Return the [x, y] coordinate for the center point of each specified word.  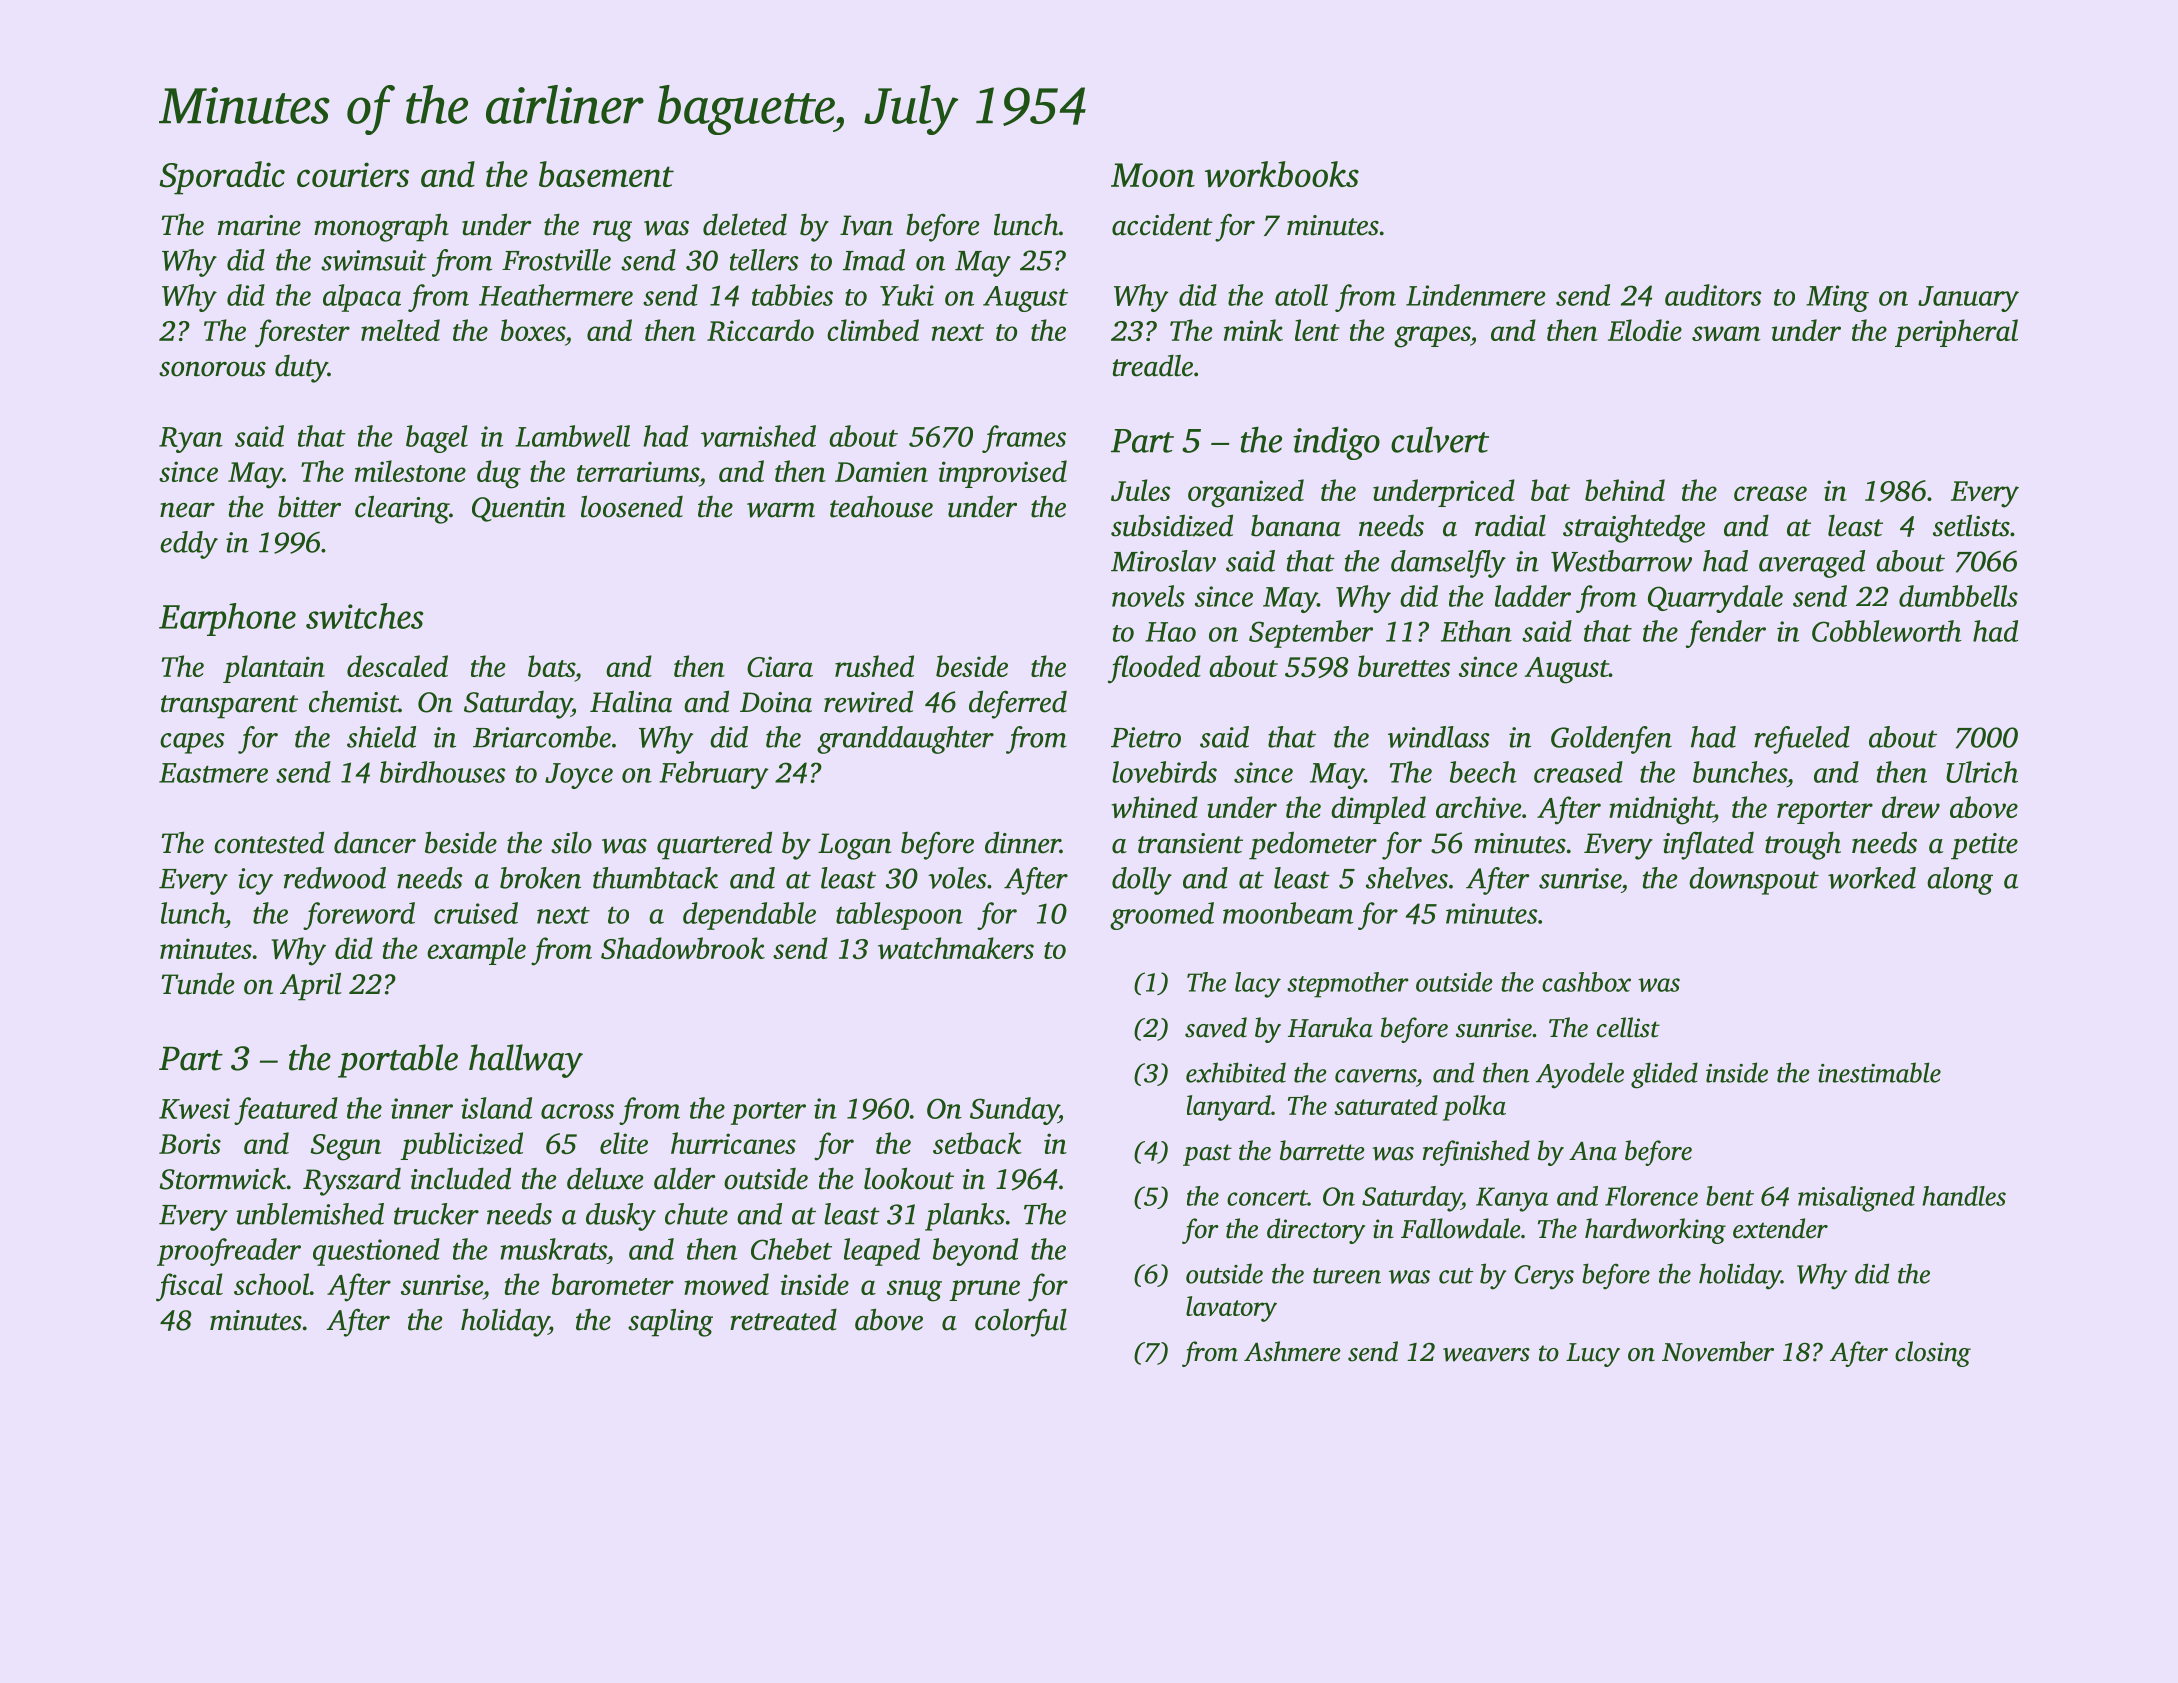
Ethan [1476, 631]
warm [781, 510]
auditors [1713, 295]
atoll [1301, 295]
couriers [353, 174]
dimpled [1378, 810]
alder [685, 1178]
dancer [375, 843]
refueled [1802, 740]
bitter [309, 507]
